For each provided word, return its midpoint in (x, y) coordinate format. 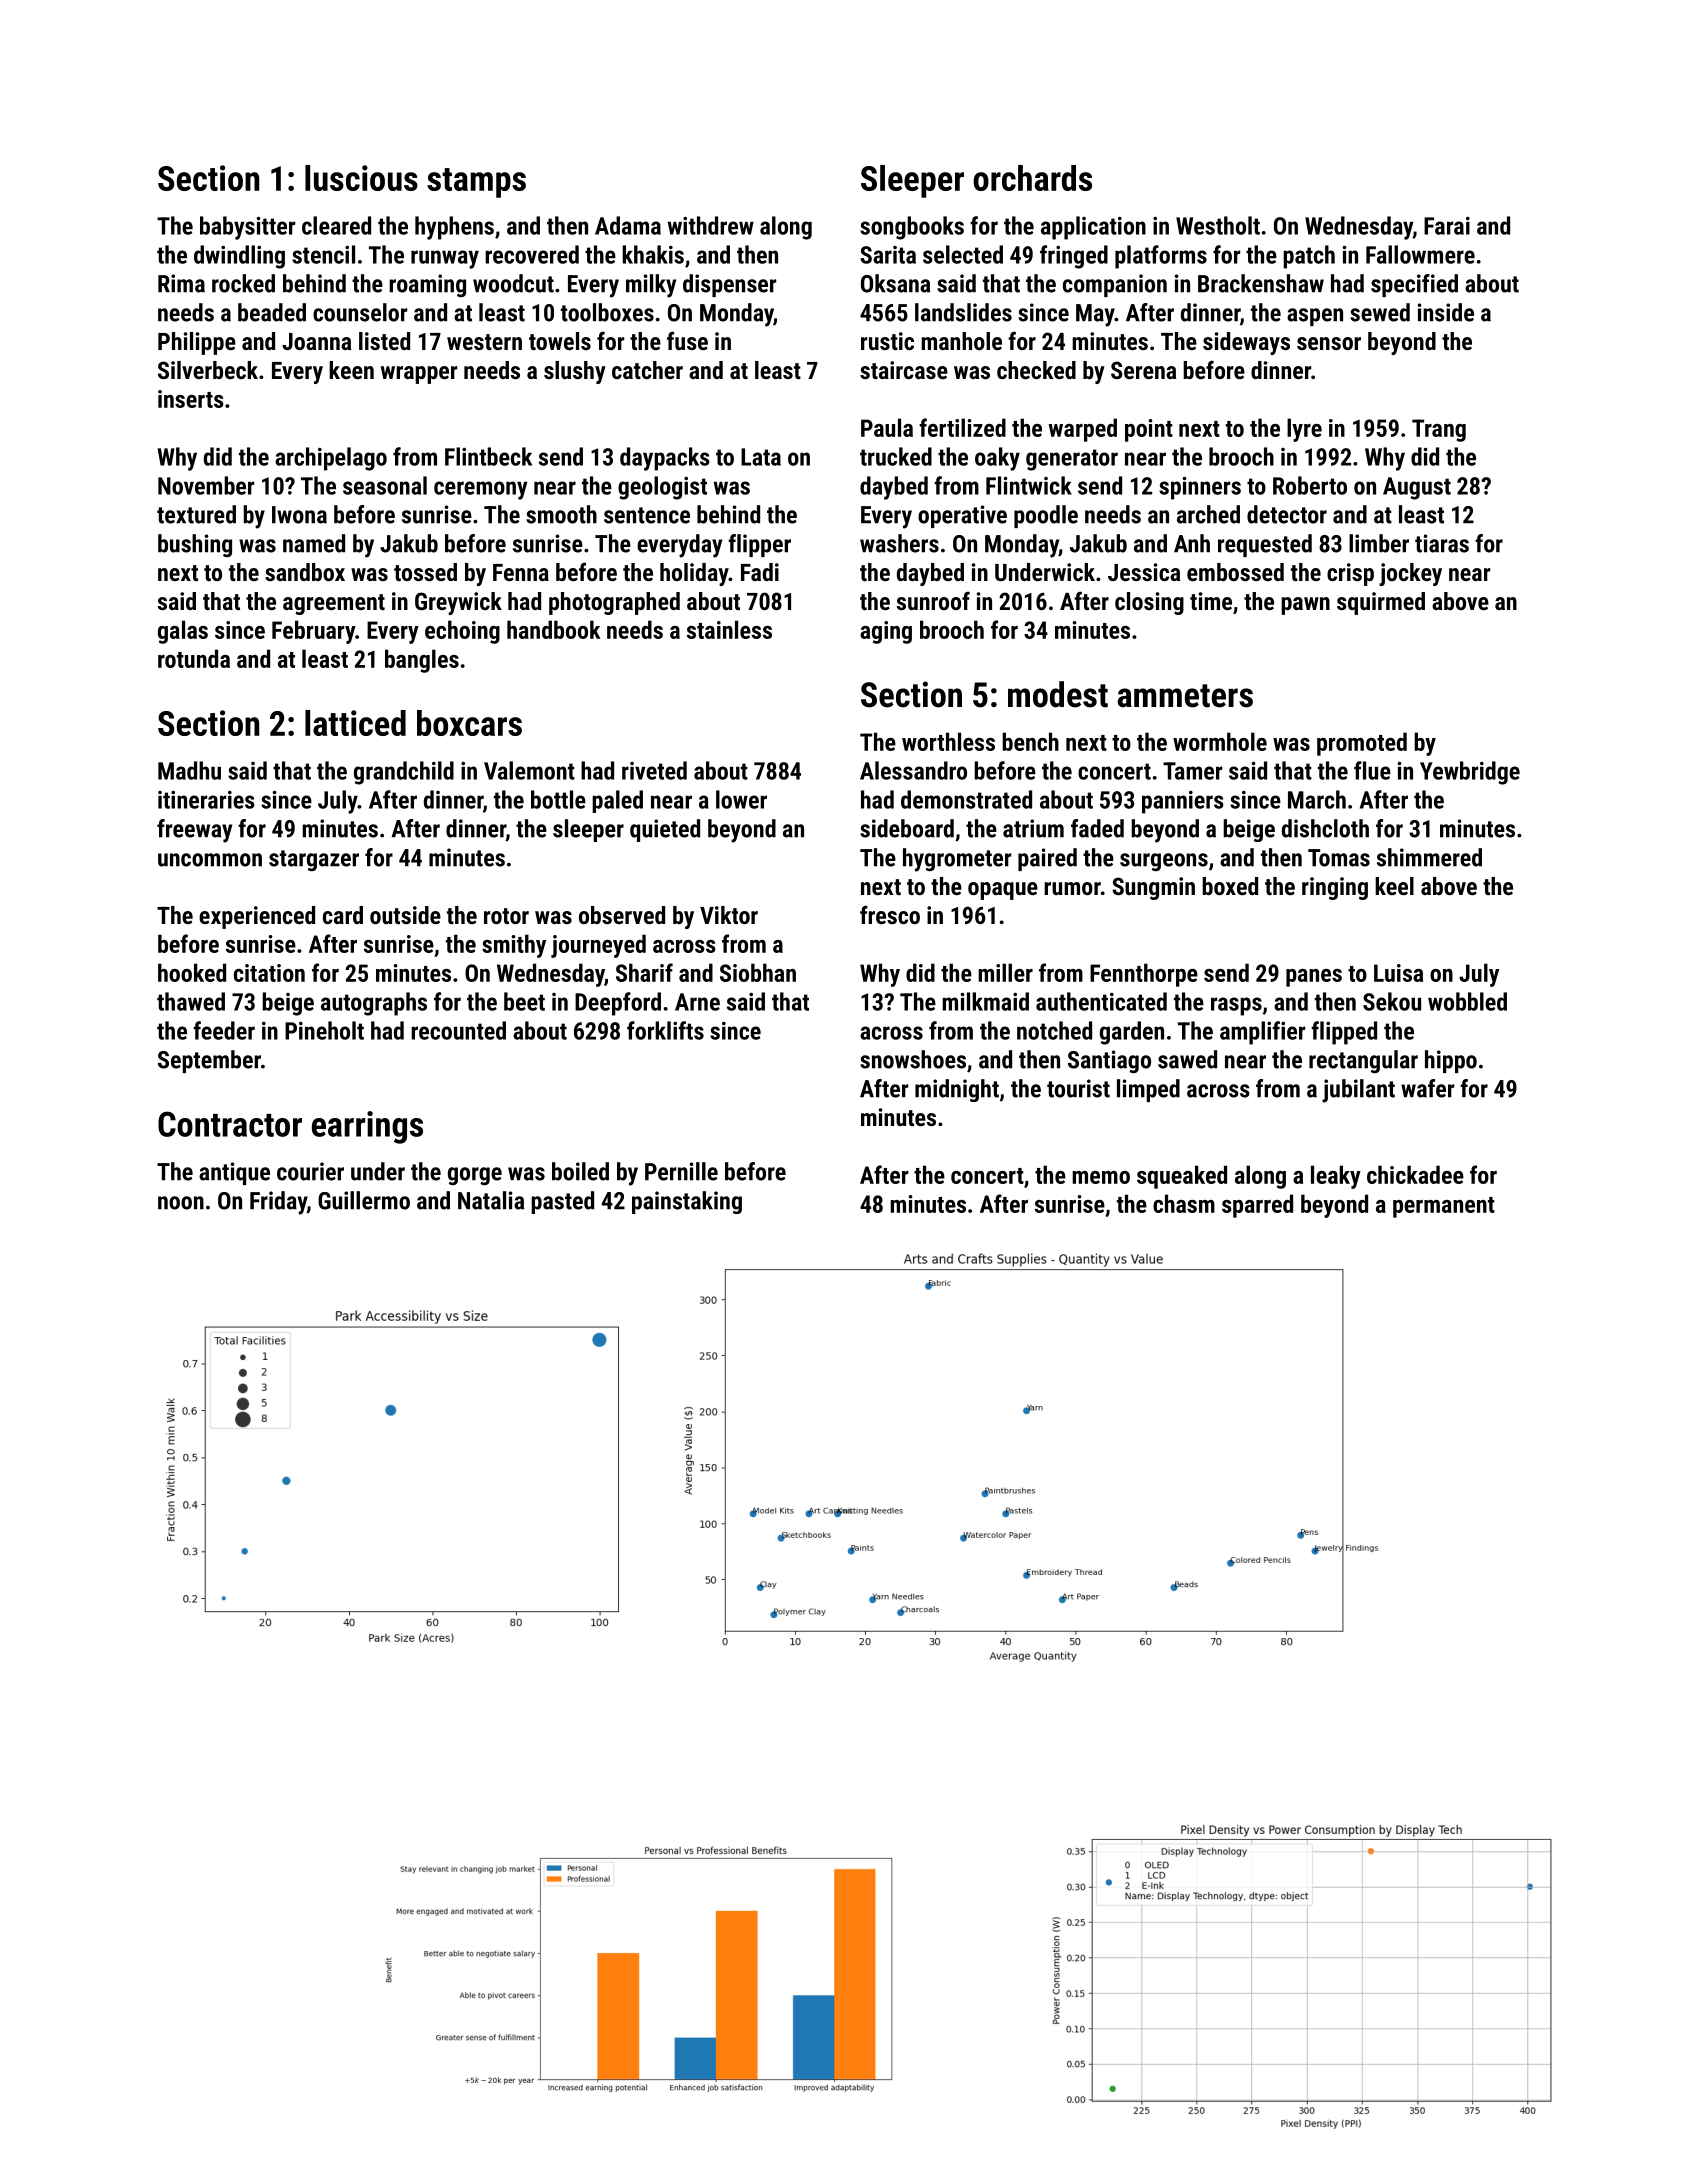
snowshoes (913, 1059)
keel (1394, 886)
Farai (1447, 226)
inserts (191, 399)
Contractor (230, 1124)
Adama (628, 225)
